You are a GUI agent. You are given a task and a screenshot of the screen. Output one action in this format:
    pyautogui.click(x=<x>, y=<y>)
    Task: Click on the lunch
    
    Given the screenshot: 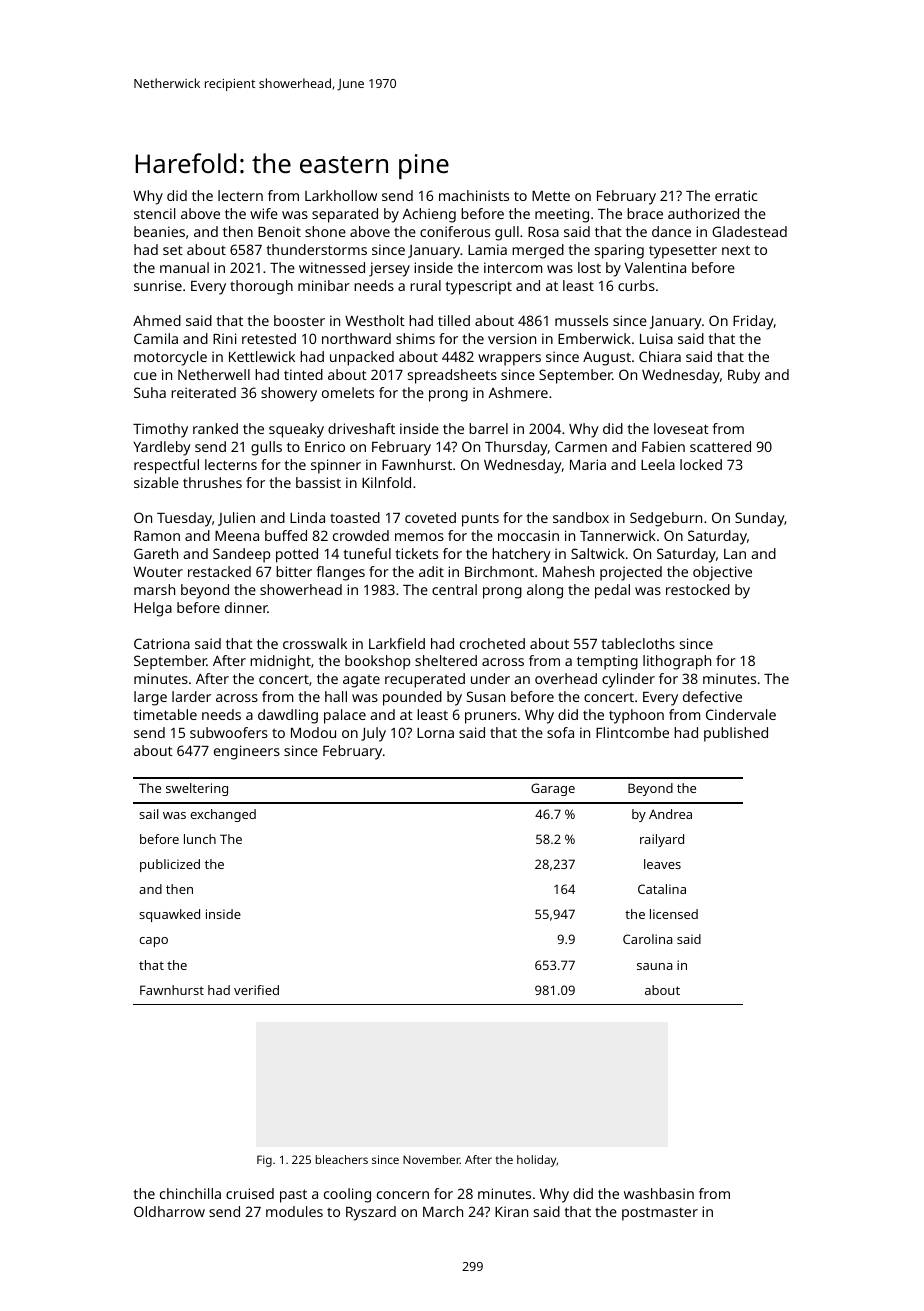 What is the action you would take?
    pyautogui.click(x=200, y=839)
